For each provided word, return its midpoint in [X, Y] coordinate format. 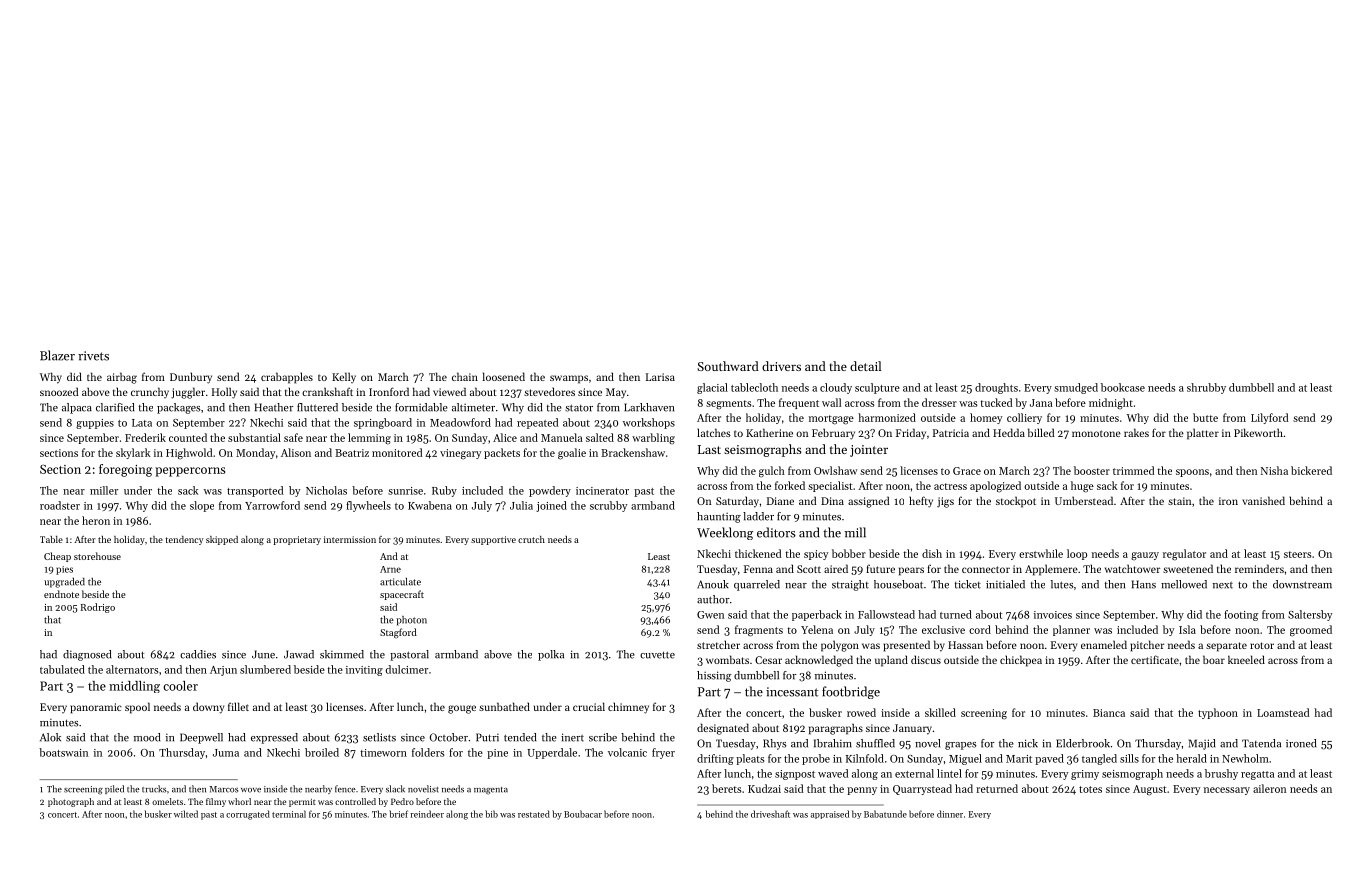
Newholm [1245, 758]
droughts [996, 388]
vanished [1263, 500]
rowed [861, 712]
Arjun [223, 671]
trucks [154, 789]
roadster [60, 505]
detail [865, 366]
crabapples [287, 378]
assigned [868, 502]
